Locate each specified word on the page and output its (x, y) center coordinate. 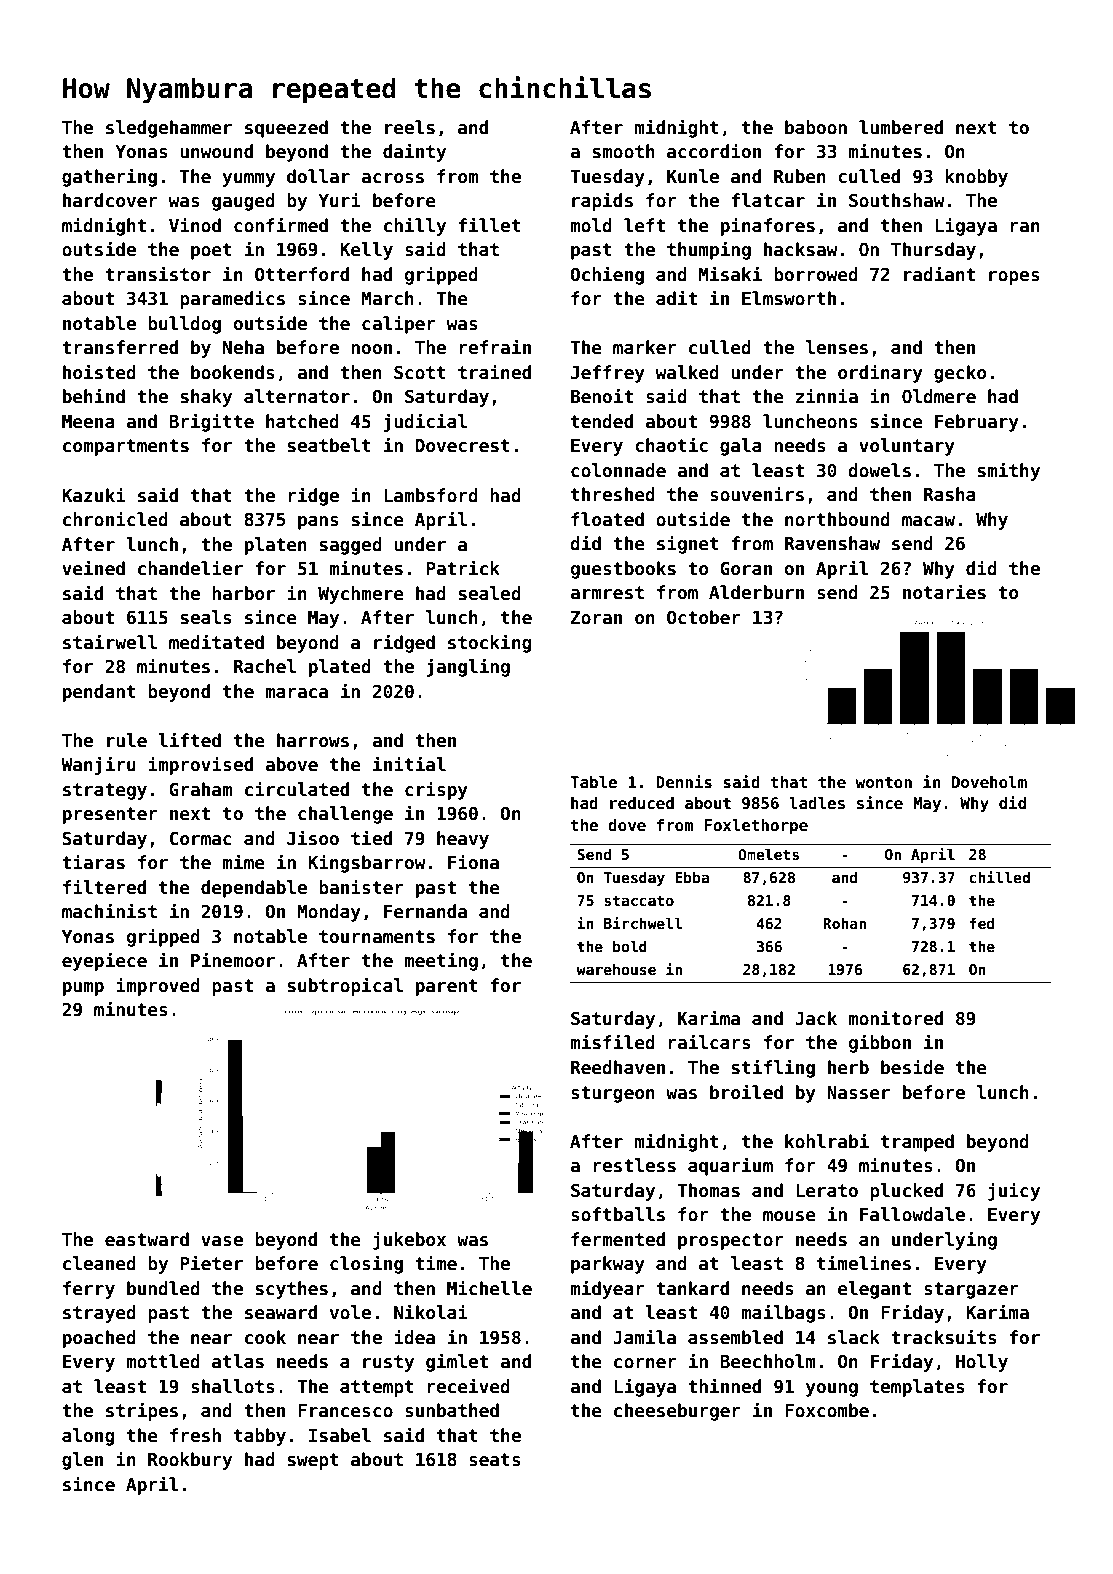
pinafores (768, 226)
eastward (147, 1239)
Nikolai (431, 1312)
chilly (415, 226)
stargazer (971, 1290)
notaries (944, 592)
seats (495, 1460)
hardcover (110, 200)
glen (82, 1461)
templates (917, 1388)
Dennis (684, 782)
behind (94, 396)
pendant (99, 693)
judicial (425, 422)
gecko (960, 374)
